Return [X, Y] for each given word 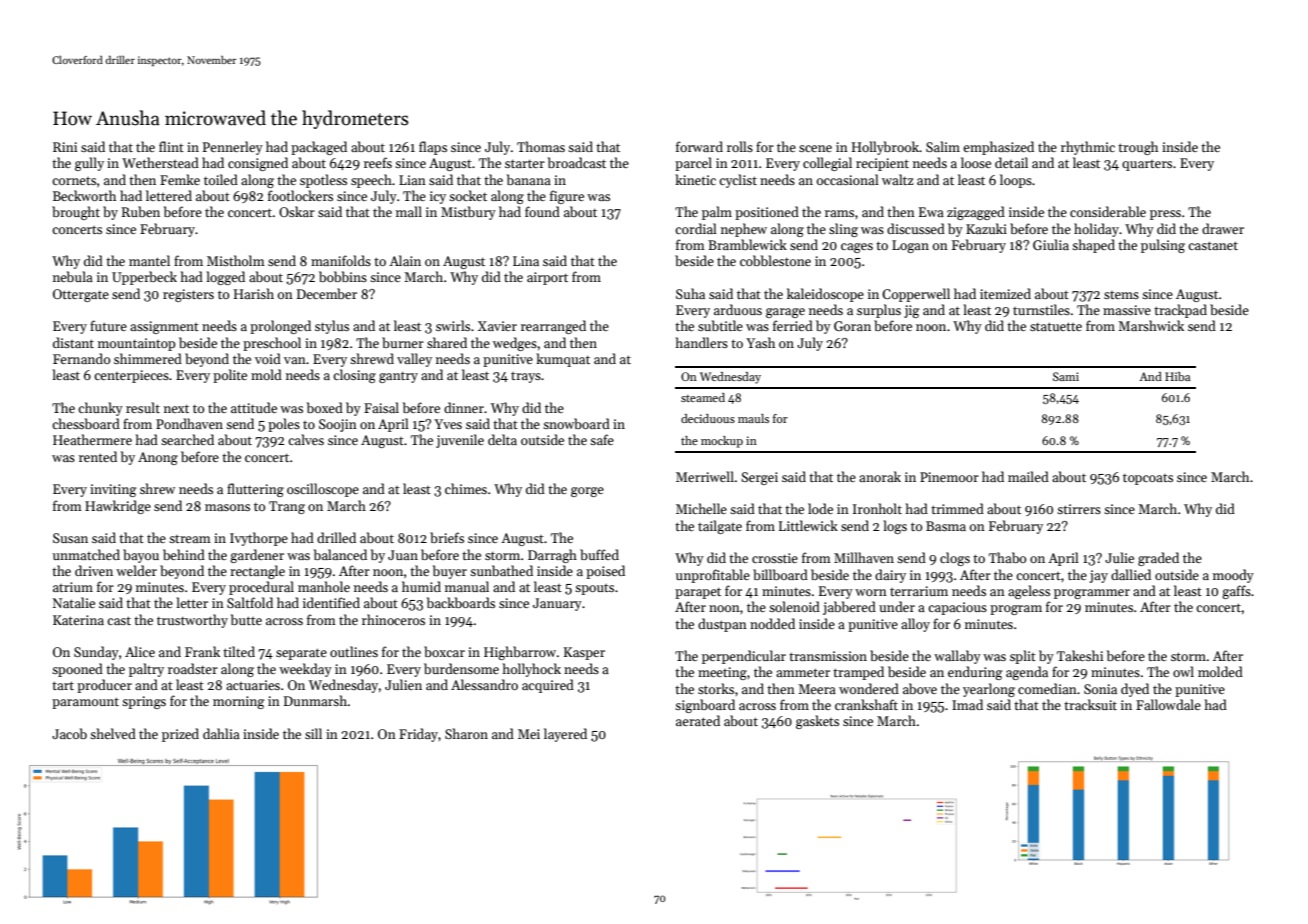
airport [547, 278]
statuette [1056, 326]
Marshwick [1151, 325]
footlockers [300, 195]
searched [187, 439]
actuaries [253, 685]
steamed [703, 397]
